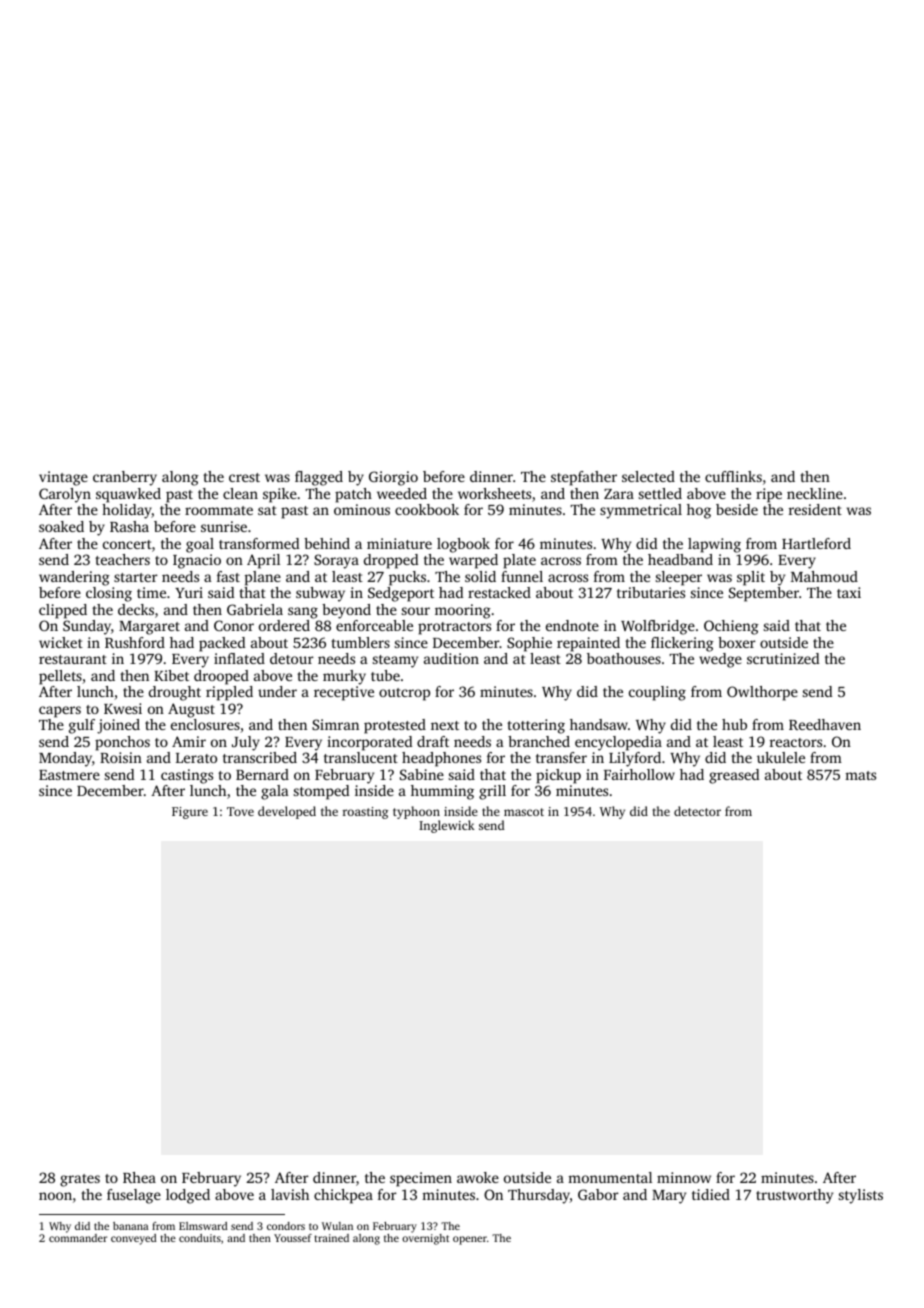 This screenshot has width=924, height=1308. I want to click on mats, so click(860, 775).
